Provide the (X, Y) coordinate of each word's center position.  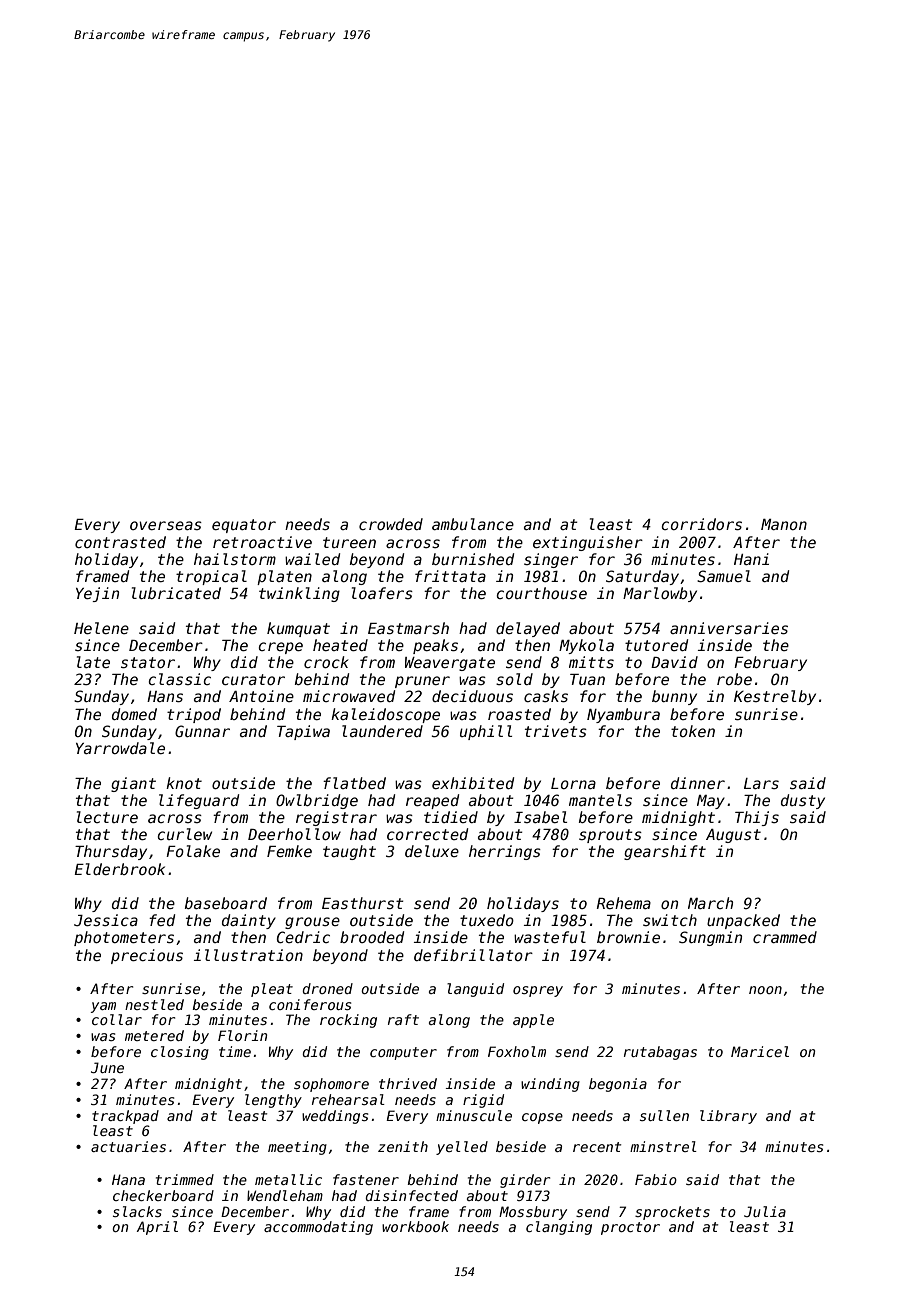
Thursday (111, 852)
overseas (166, 525)
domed (134, 714)
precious (147, 956)
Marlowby (660, 594)
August (733, 836)
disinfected (411, 1195)
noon (765, 990)
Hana (128, 1179)
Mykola (586, 646)
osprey (538, 991)
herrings (505, 852)
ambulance (473, 524)
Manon (784, 524)
